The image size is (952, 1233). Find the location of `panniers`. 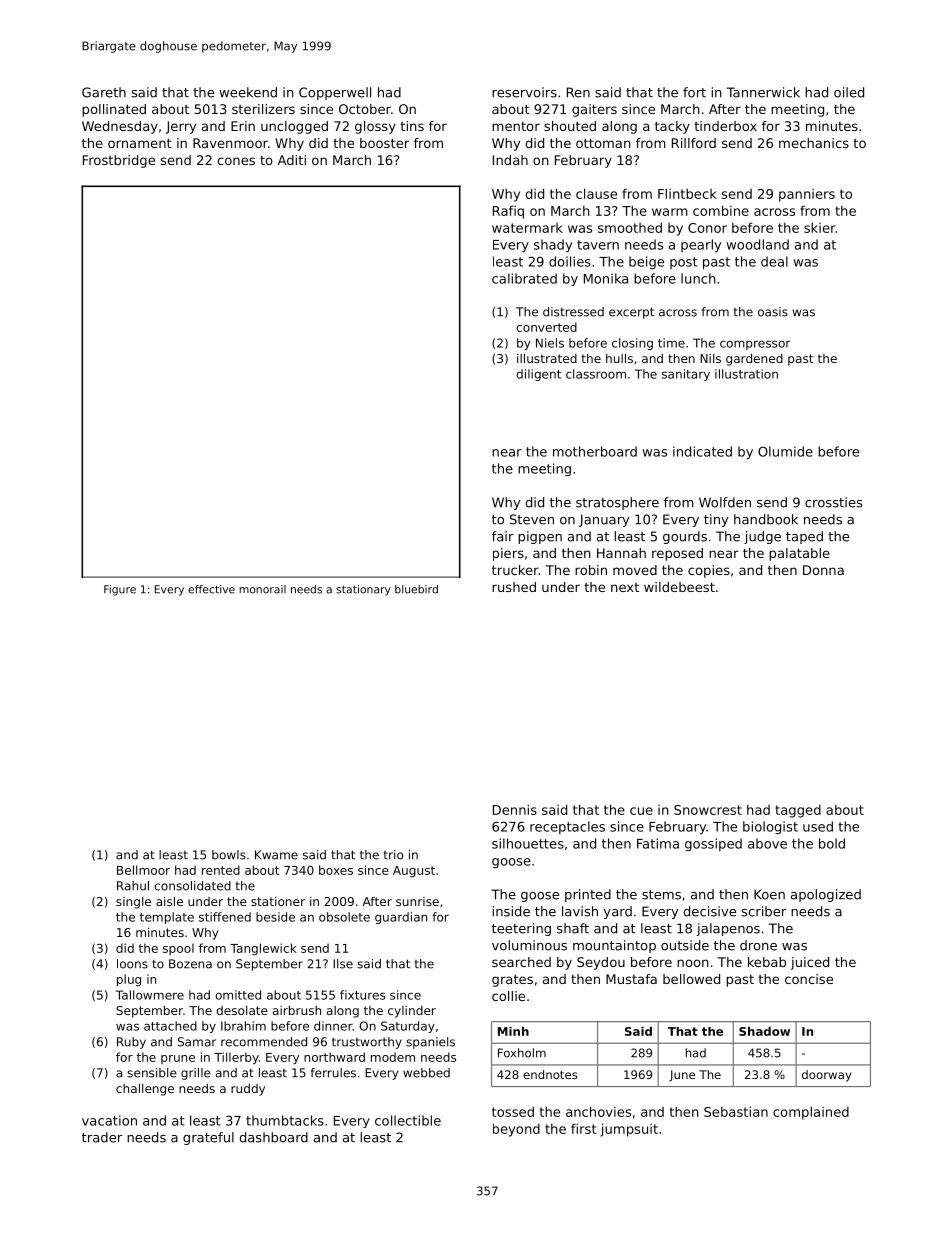

panniers is located at coordinates (807, 195).
